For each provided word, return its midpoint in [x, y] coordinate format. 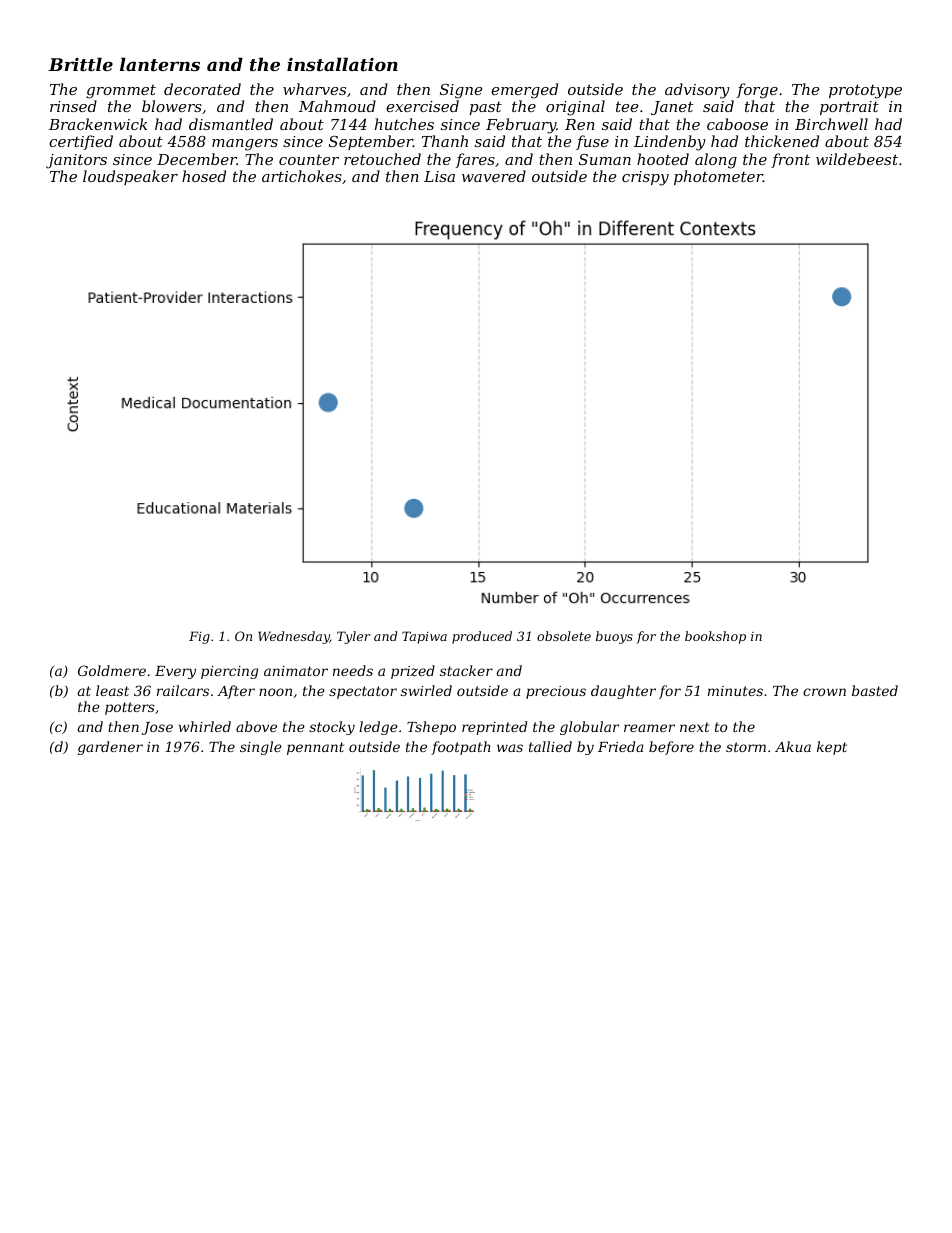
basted [875, 690]
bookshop [715, 637]
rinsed [73, 106]
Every [175, 672]
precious [556, 692]
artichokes [302, 176]
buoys [614, 637]
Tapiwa [424, 637]
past [486, 108]
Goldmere [112, 670]
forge [757, 91]
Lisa [439, 176]
